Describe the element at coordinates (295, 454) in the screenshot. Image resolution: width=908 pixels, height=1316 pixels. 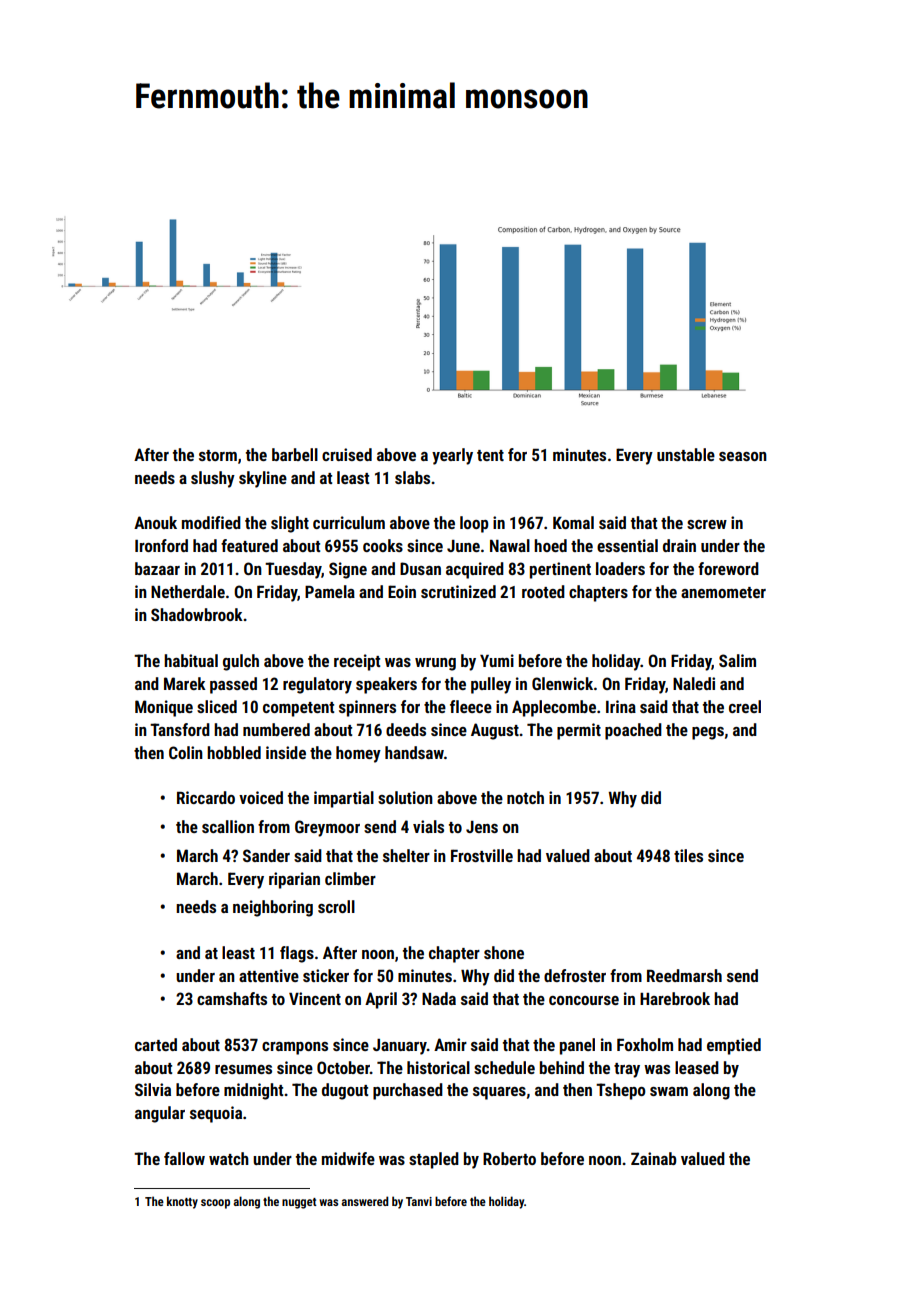
I see `barbell` at that location.
